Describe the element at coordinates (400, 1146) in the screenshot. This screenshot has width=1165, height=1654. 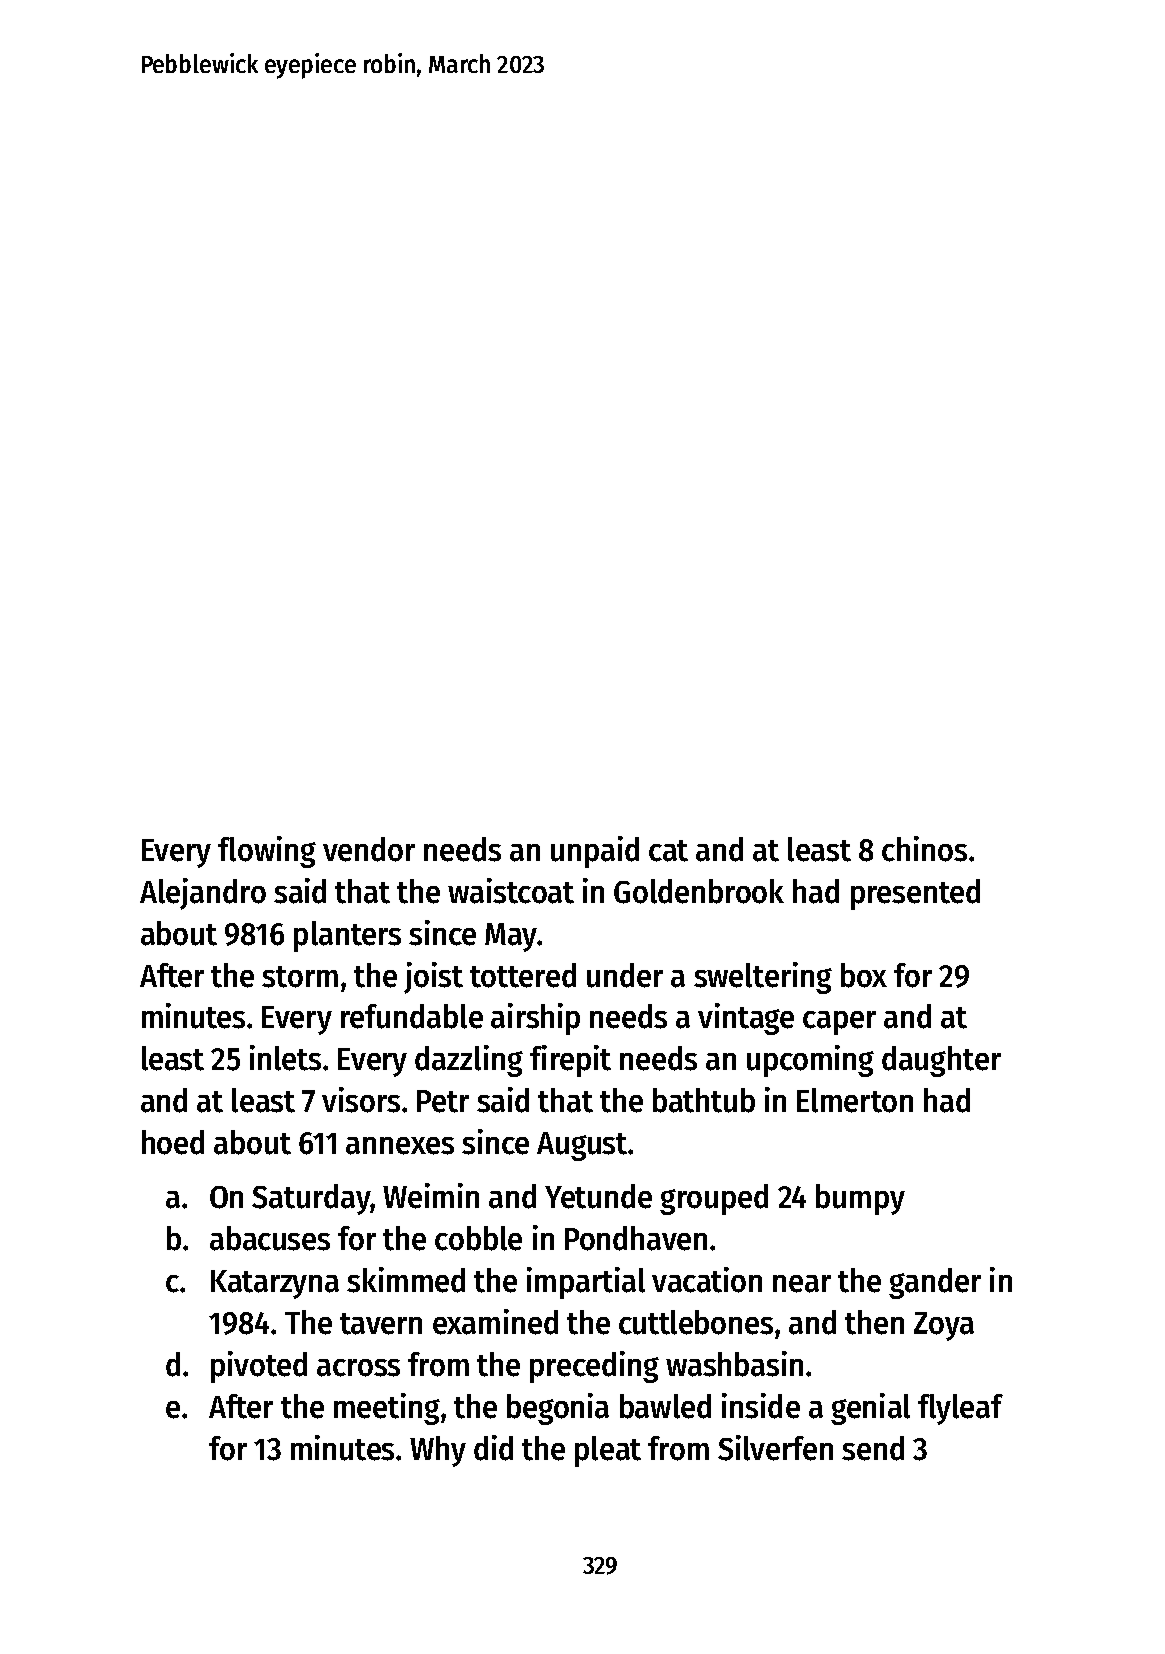
I see `annexes` at that location.
